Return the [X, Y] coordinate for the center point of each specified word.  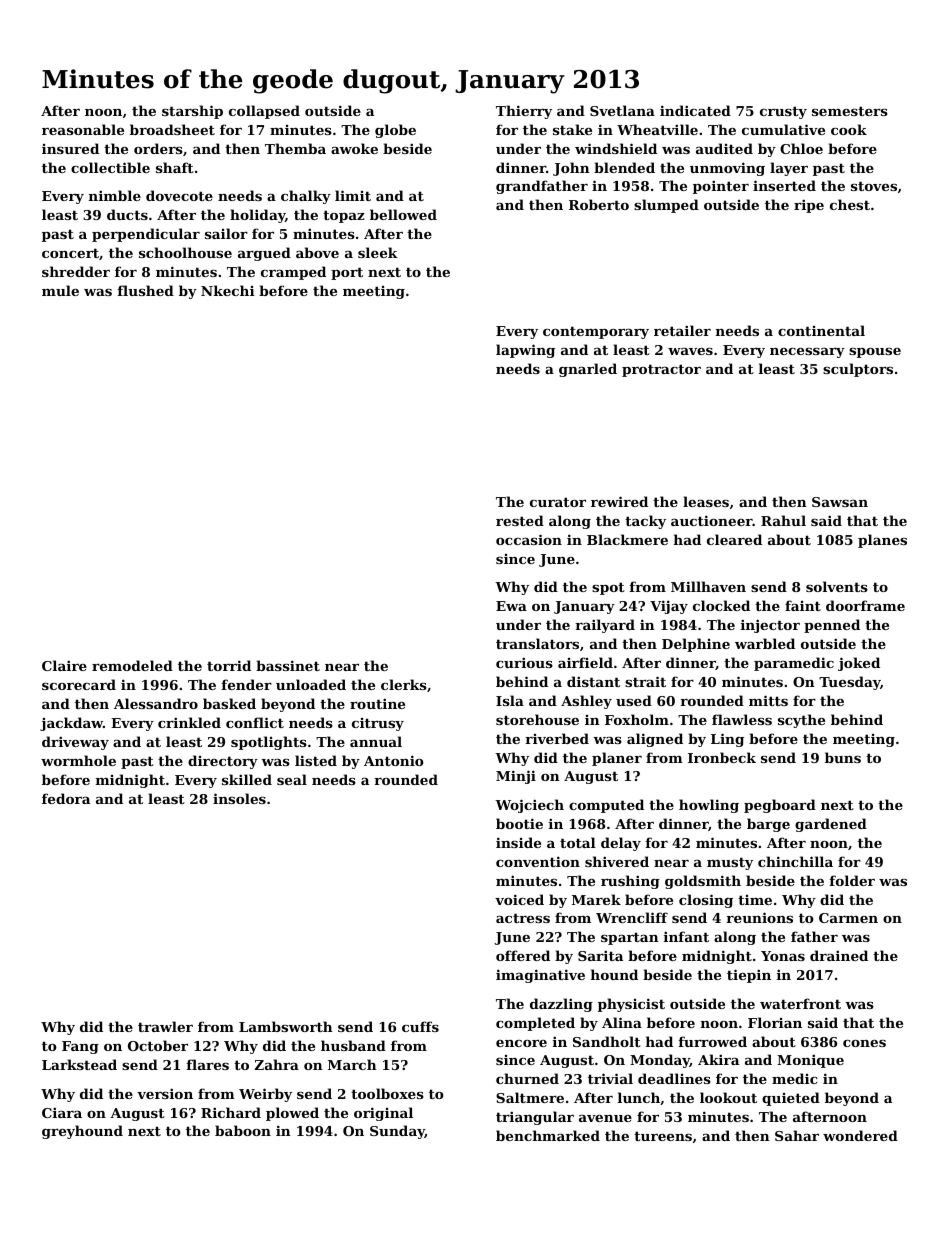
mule [60, 290]
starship [192, 112]
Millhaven [708, 586]
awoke [354, 148]
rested [520, 520]
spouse [875, 353]
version [165, 1093]
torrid [229, 665]
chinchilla [795, 861]
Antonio [394, 760]
